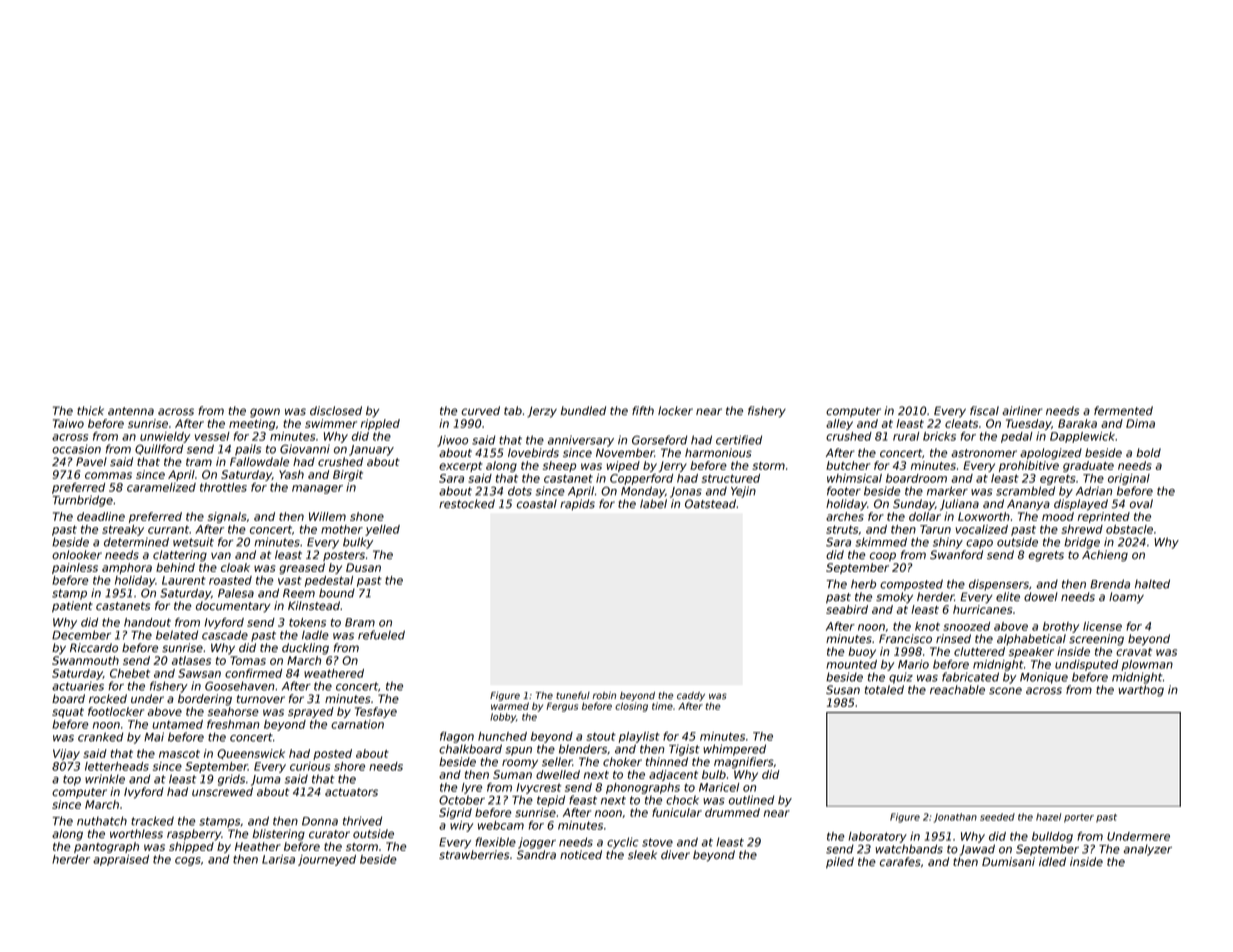 Image resolution: width=1233 pixels, height=952 pixels. I want to click on idled, so click(1052, 862).
